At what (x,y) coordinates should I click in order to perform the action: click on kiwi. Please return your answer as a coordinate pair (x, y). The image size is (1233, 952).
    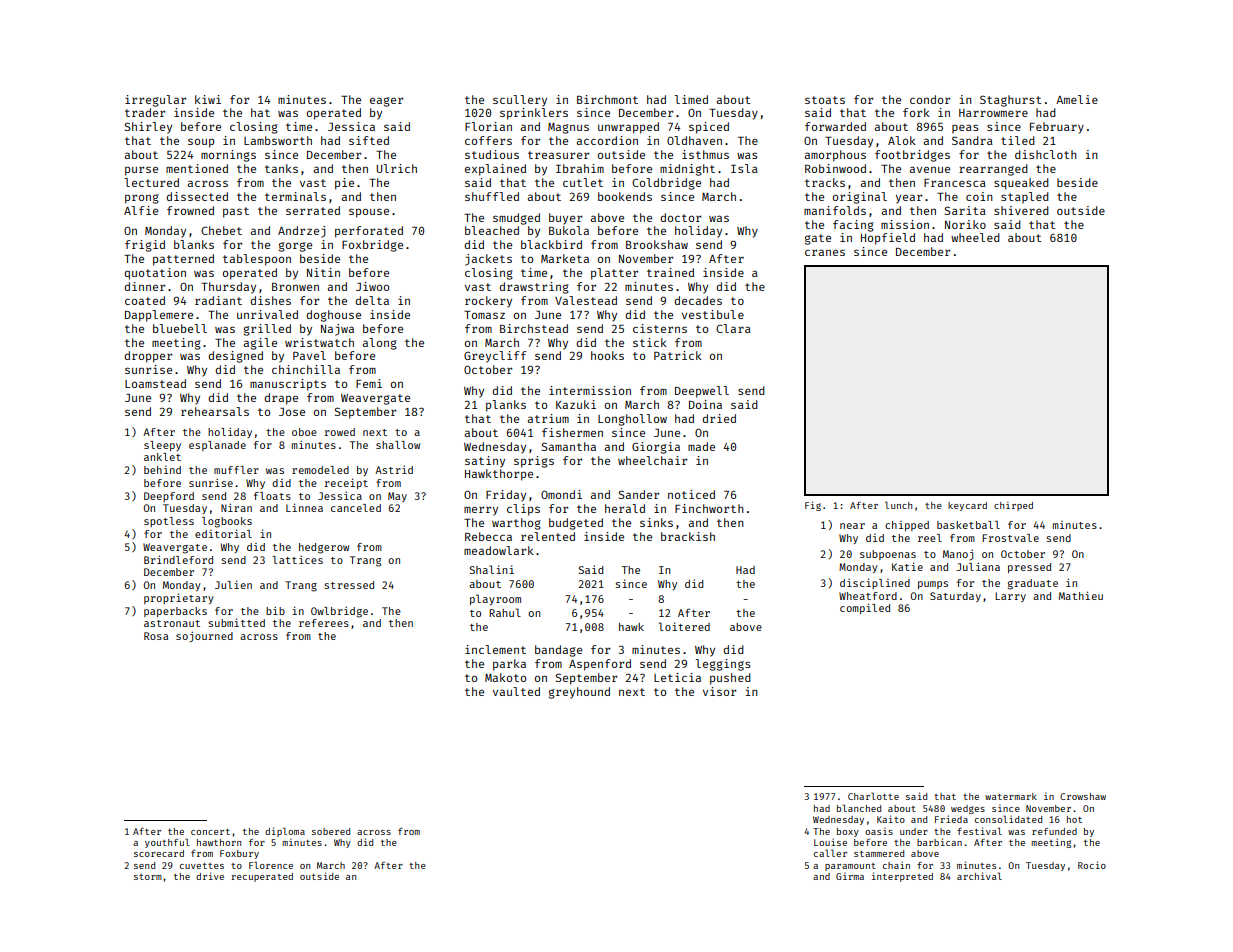
    Looking at the image, I should click on (208, 99).
